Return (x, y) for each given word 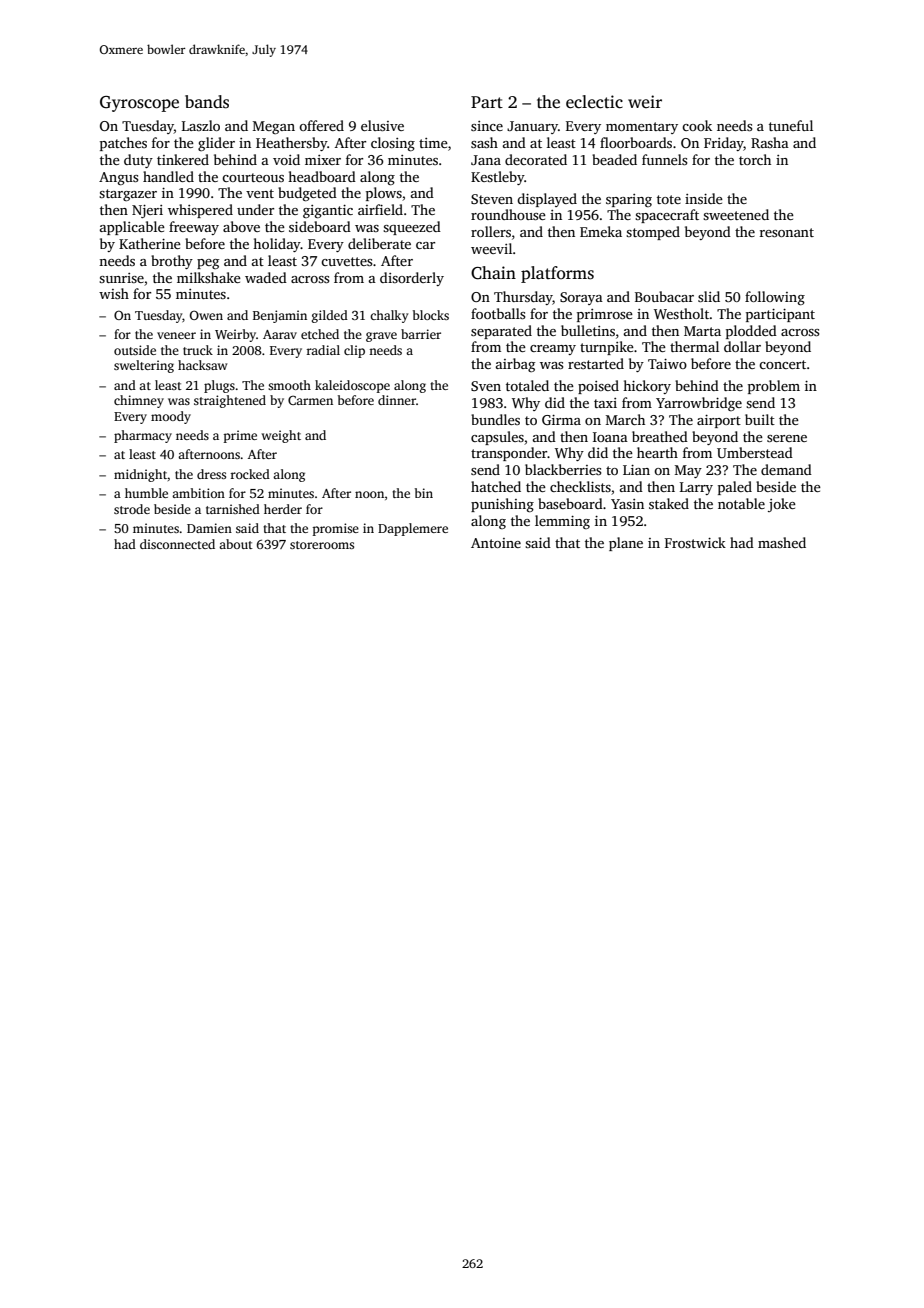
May (688, 471)
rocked (250, 474)
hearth (657, 452)
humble (146, 493)
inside (704, 198)
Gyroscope (139, 104)
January (532, 127)
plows (384, 194)
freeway (194, 228)
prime (240, 436)
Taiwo (667, 364)
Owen (206, 315)
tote (669, 199)
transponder (509, 454)
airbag (515, 365)
